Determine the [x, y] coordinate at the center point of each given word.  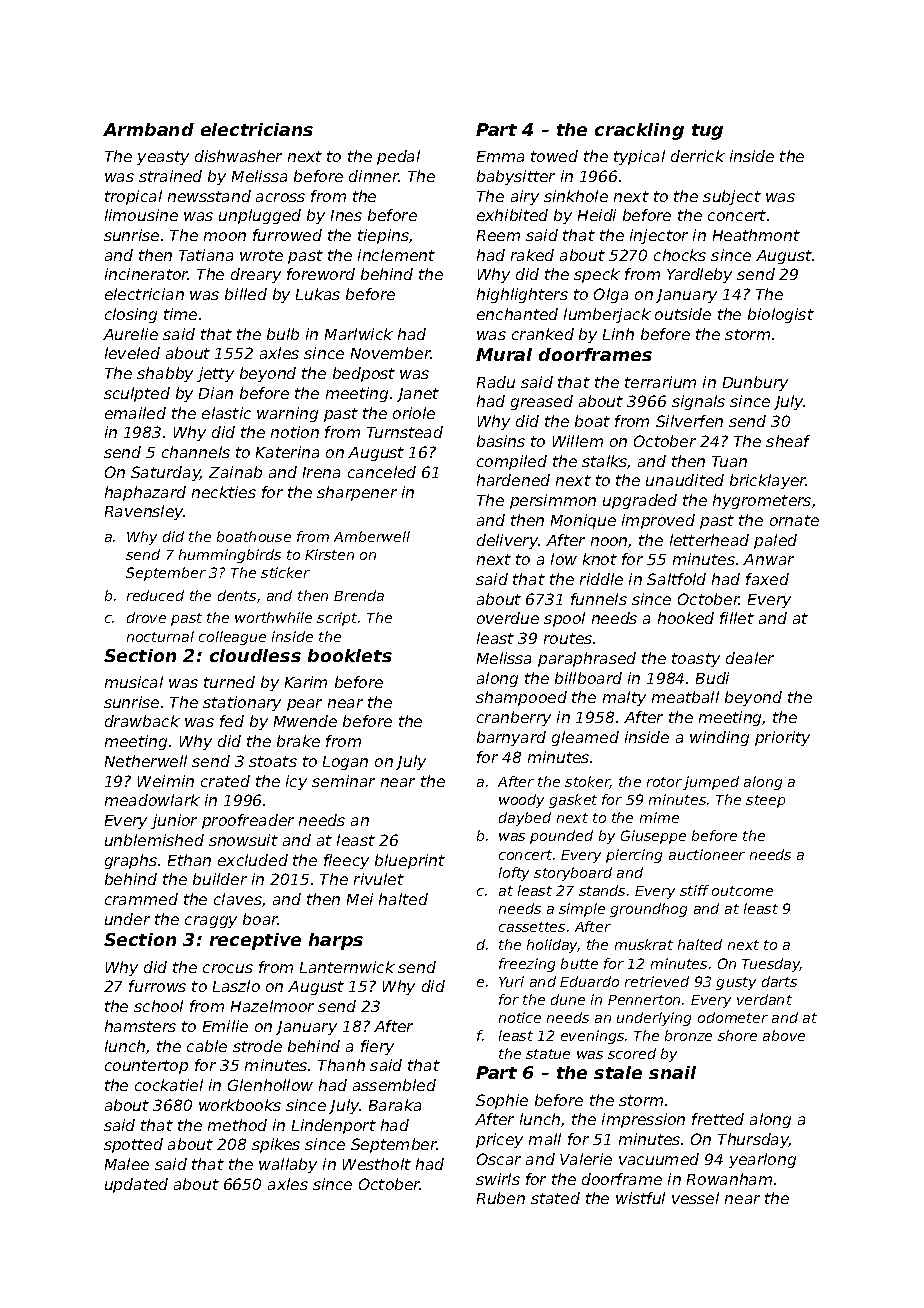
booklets [350, 655]
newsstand [209, 196]
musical [134, 682]
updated [136, 1185]
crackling [639, 131]
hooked [686, 618]
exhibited [512, 215]
